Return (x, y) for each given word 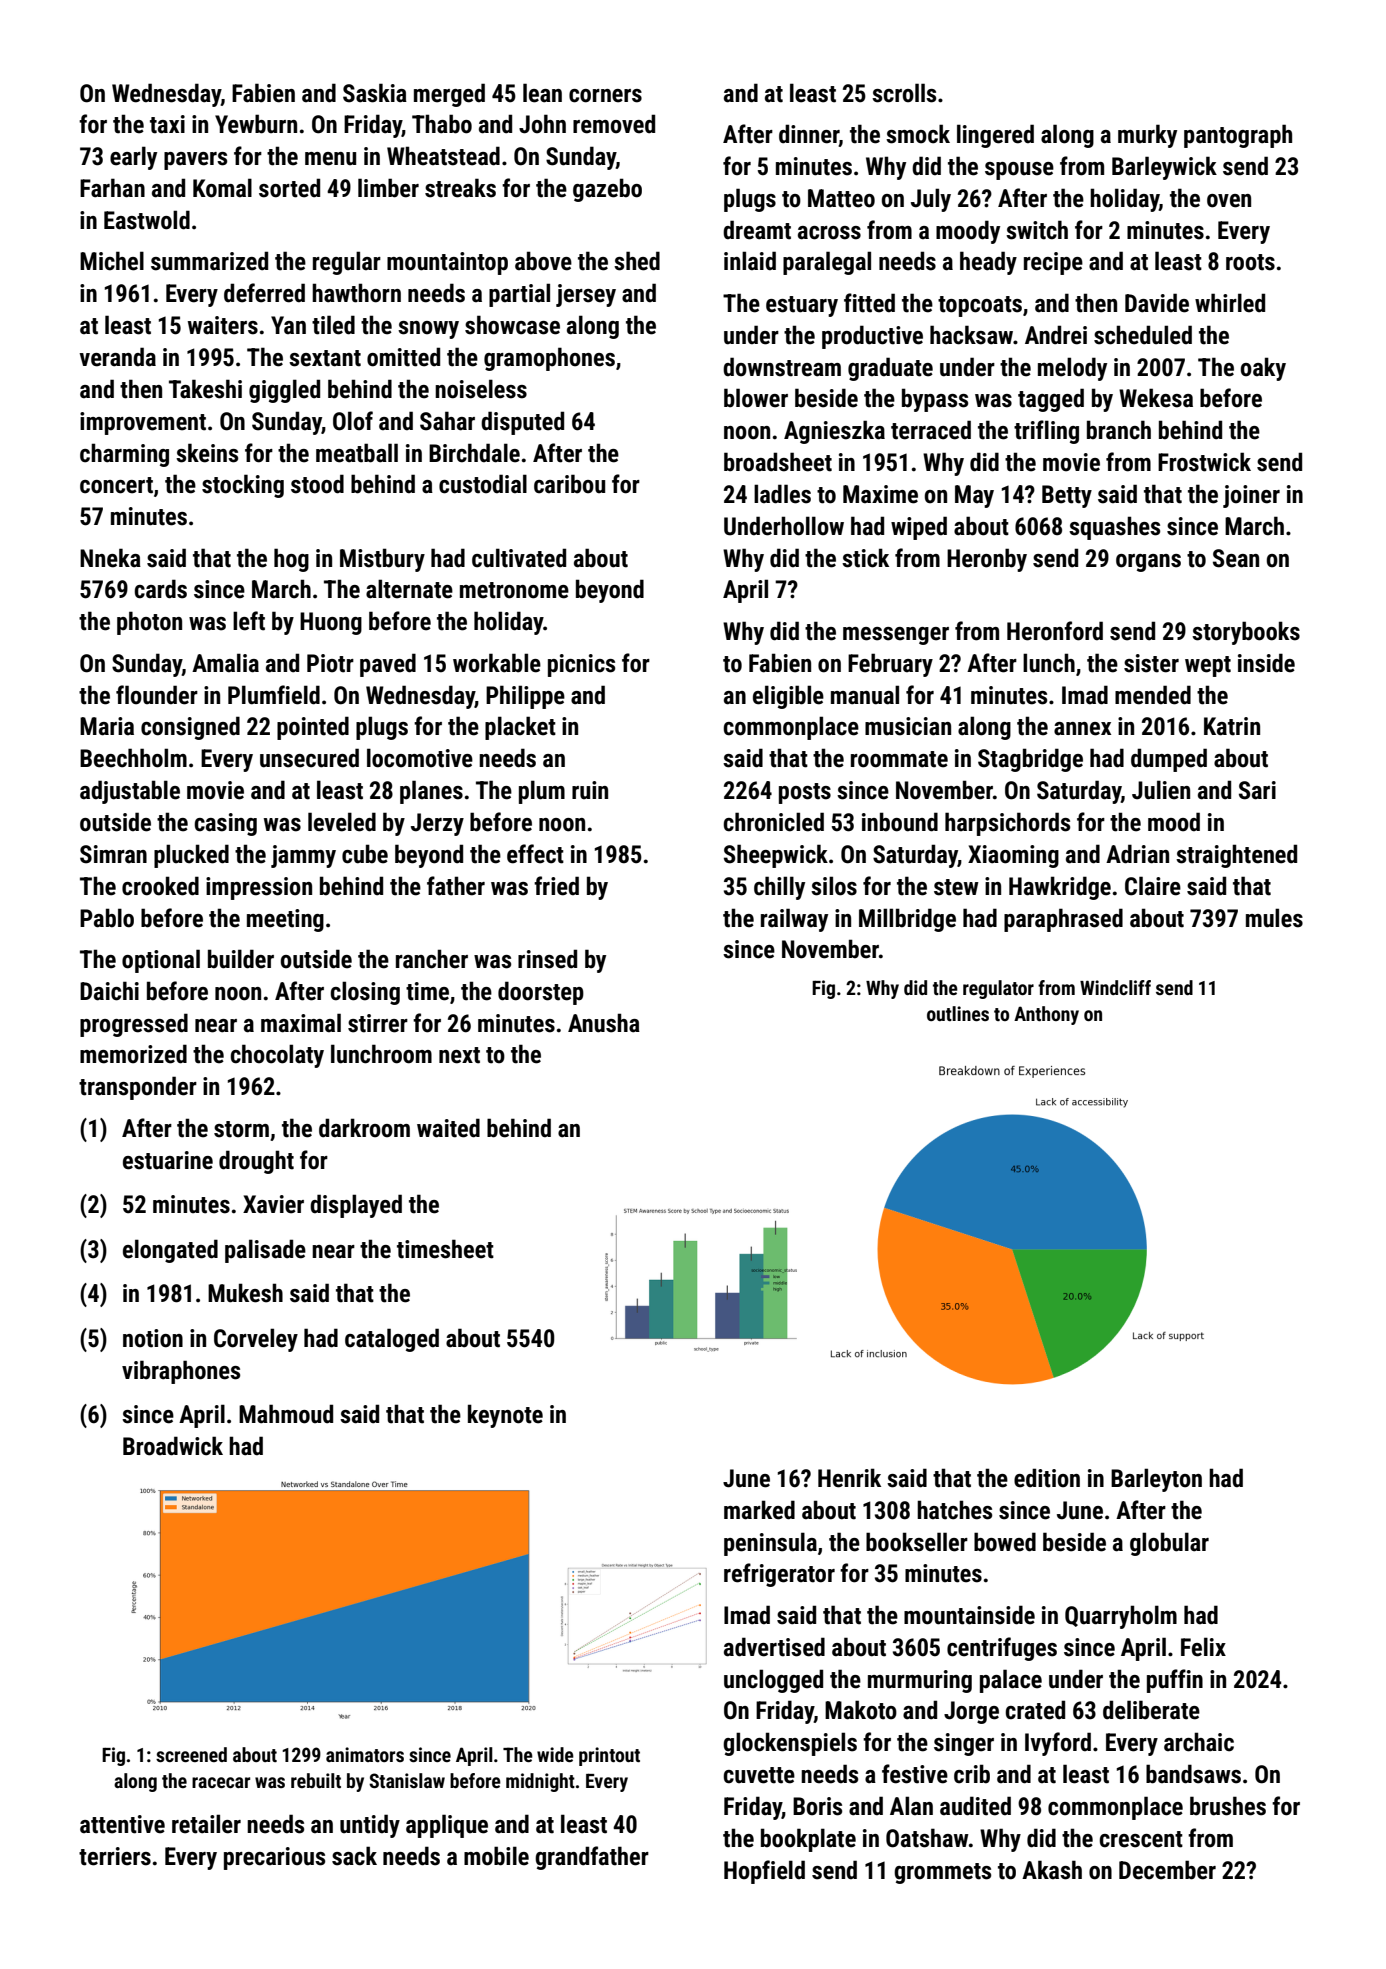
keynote (505, 1416)
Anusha (604, 1023)
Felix (1203, 1647)
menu (330, 159)
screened (191, 1754)
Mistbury (382, 560)
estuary (802, 306)
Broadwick (173, 1446)
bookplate (808, 1840)
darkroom (364, 1128)
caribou (569, 484)
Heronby (987, 560)
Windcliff (1115, 987)
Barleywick (1164, 168)
